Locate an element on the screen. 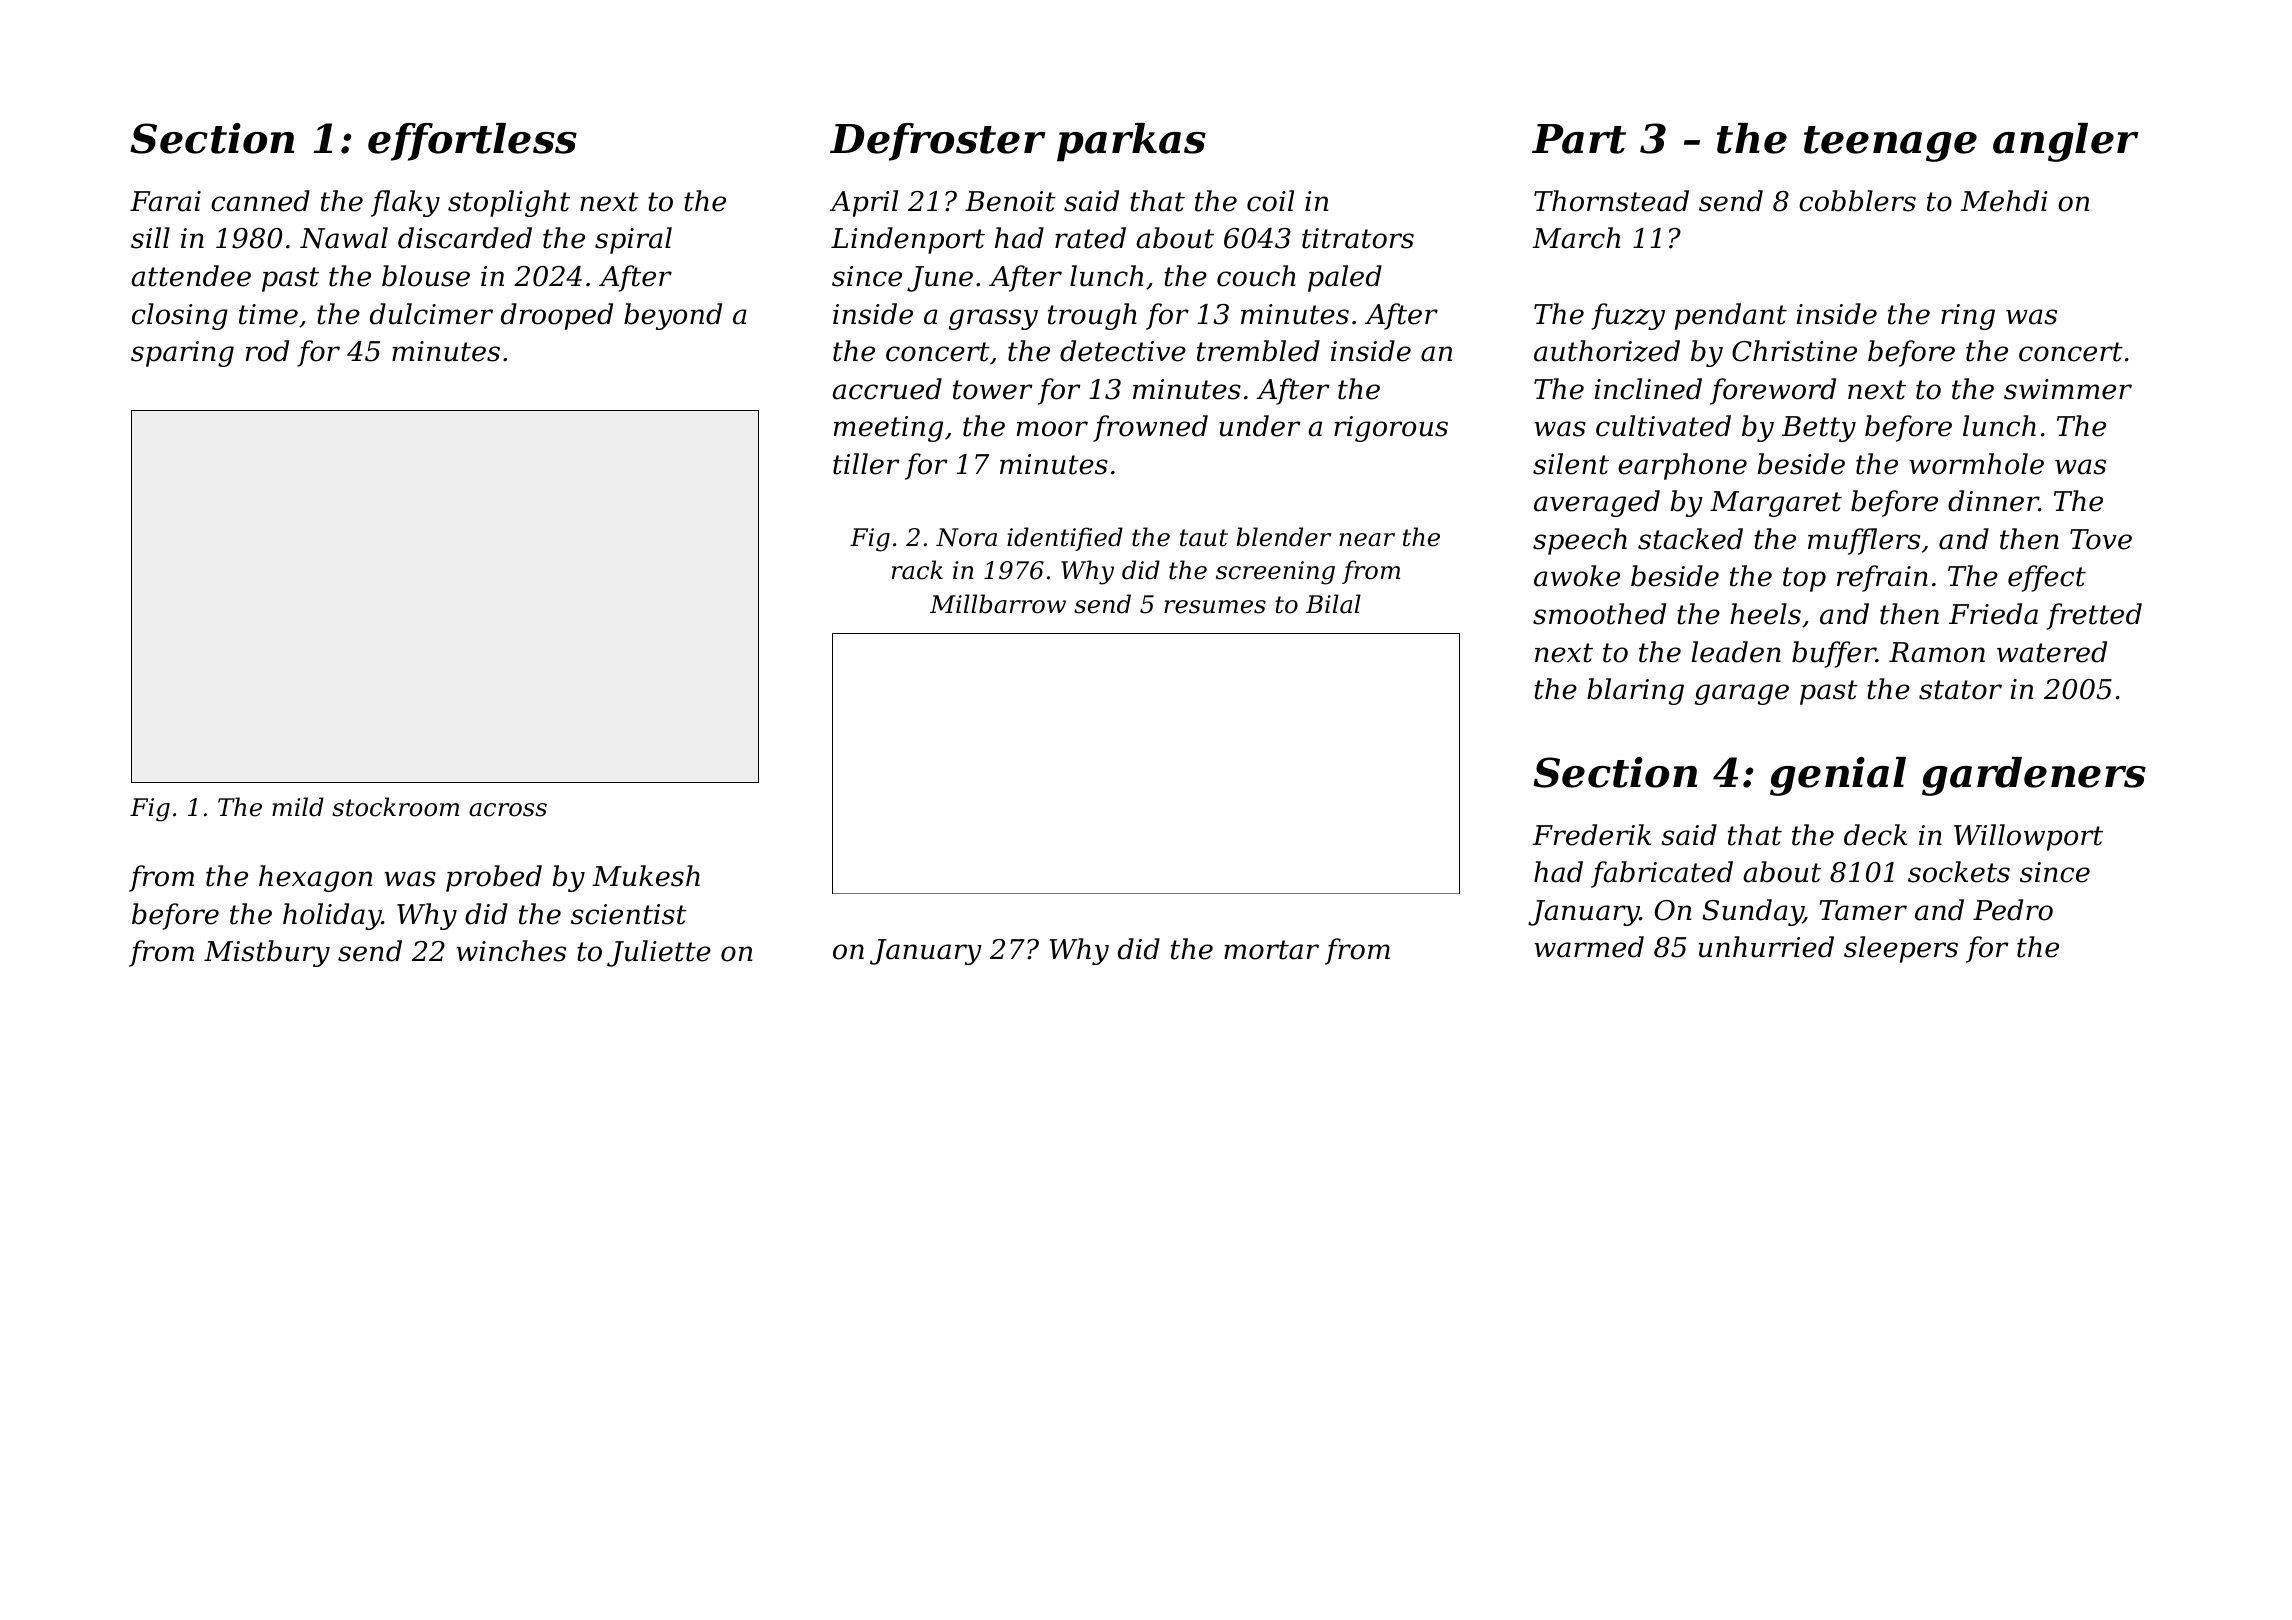  leaden is located at coordinates (1736, 652).
